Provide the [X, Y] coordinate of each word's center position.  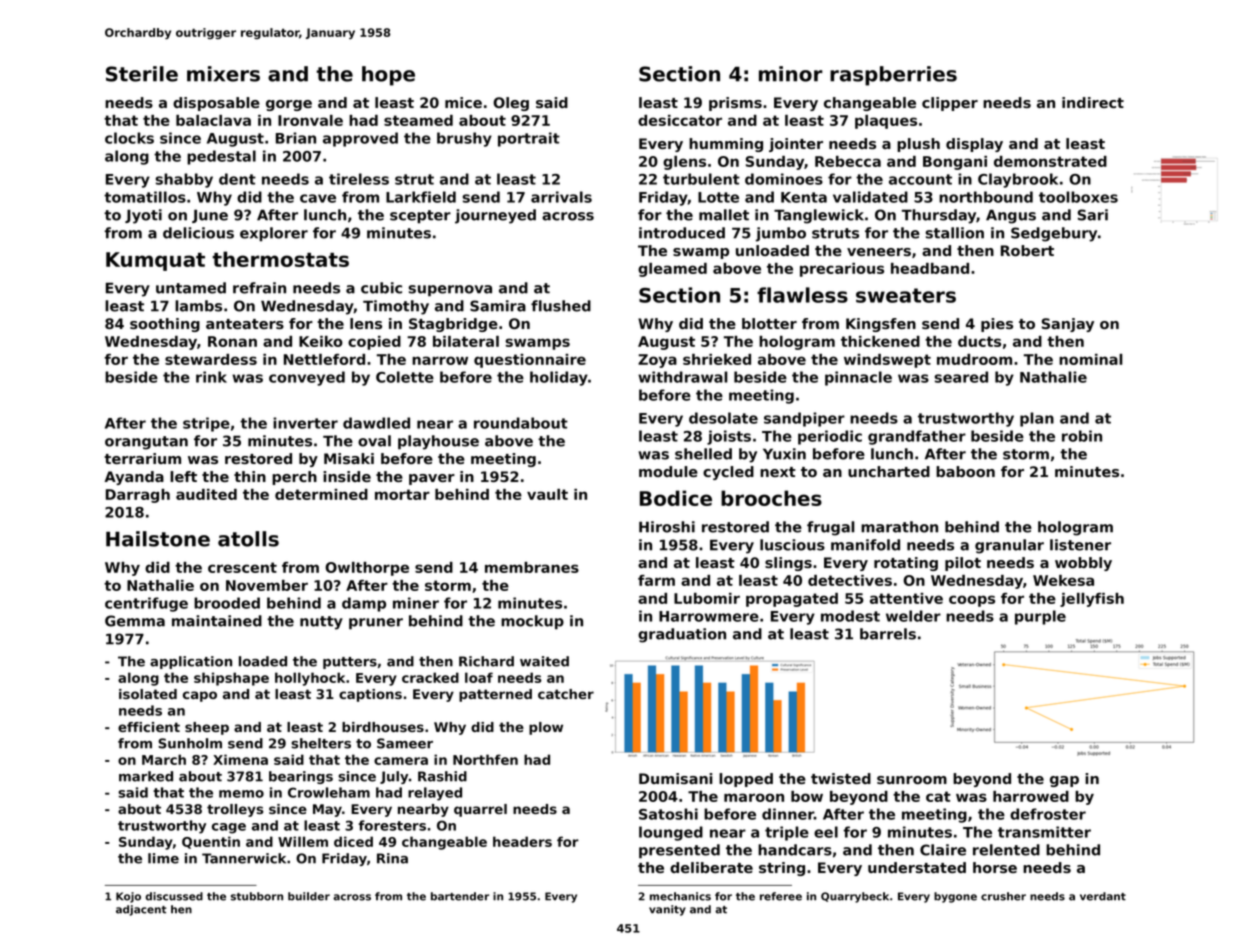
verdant [1103, 896]
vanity [667, 910]
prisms [735, 104]
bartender [460, 896]
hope [388, 76]
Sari [1093, 215]
